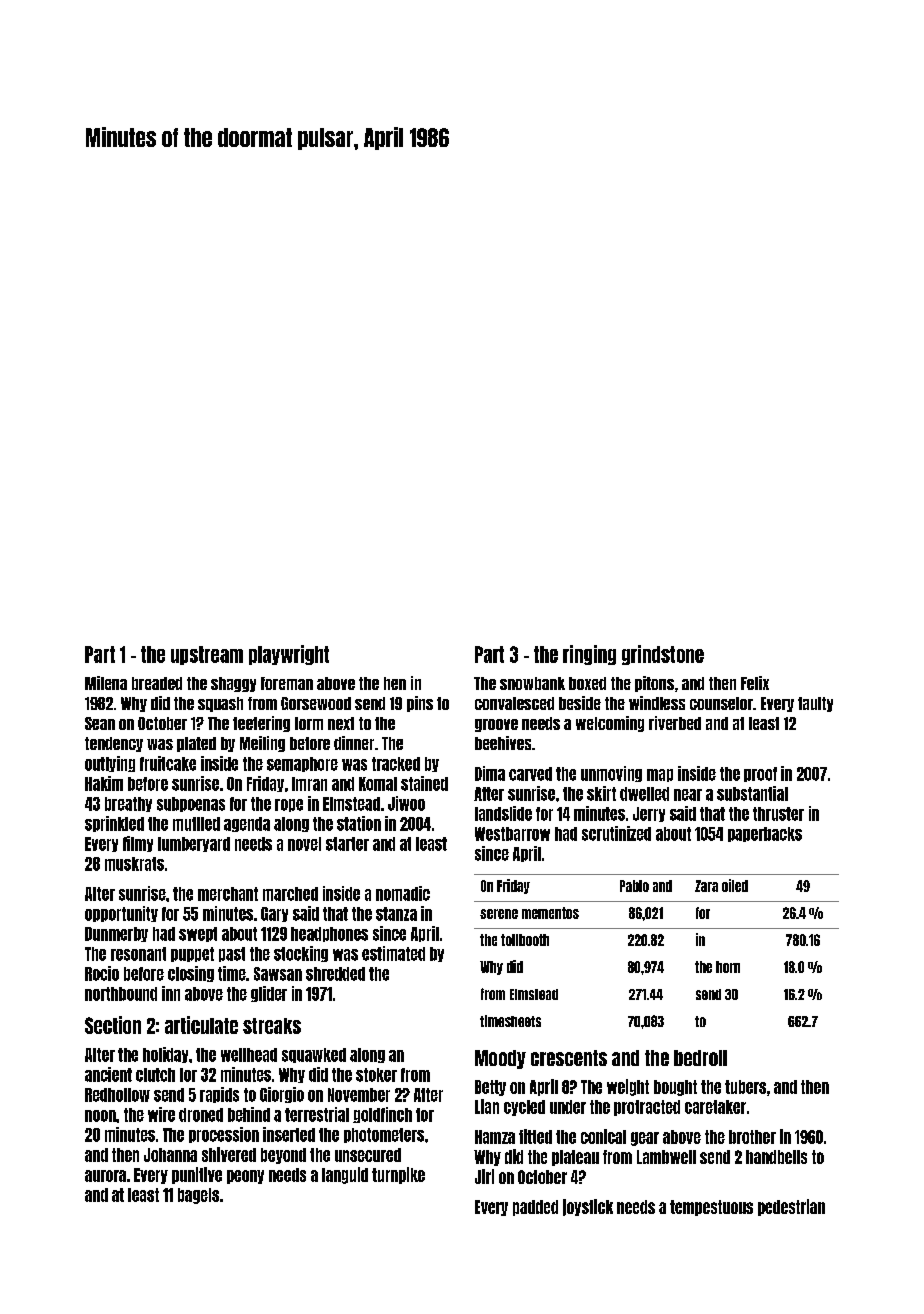 This screenshot has height=1314, width=924. What do you see at coordinates (616, 833) in the screenshot?
I see `scrutinized` at bounding box center [616, 833].
